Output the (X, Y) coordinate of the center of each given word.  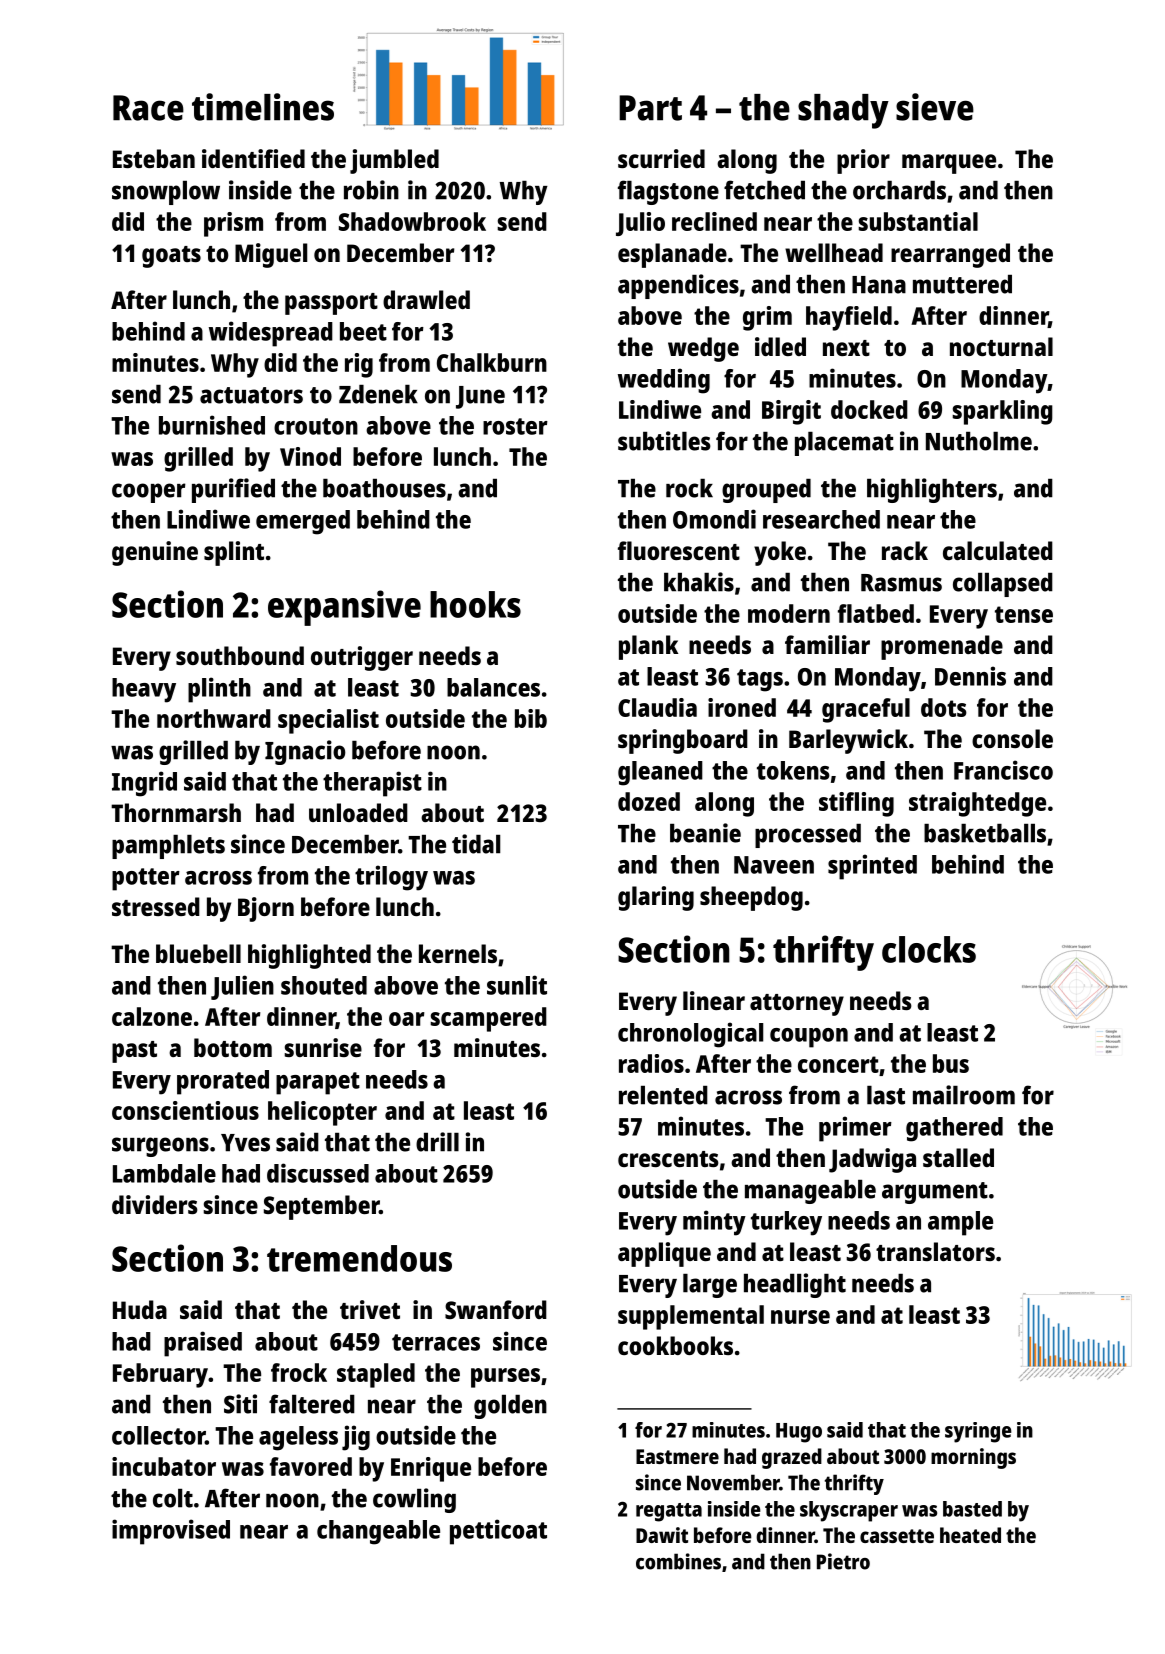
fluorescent (679, 550)
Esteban (154, 158)
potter (146, 879)
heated (970, 1535)
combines (678, 1561)
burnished (212, 425)
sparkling (1002, 412)
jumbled (394, 161)
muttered (962, 284)
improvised (171, 1532)
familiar (827, 644)
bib (531, 718)
